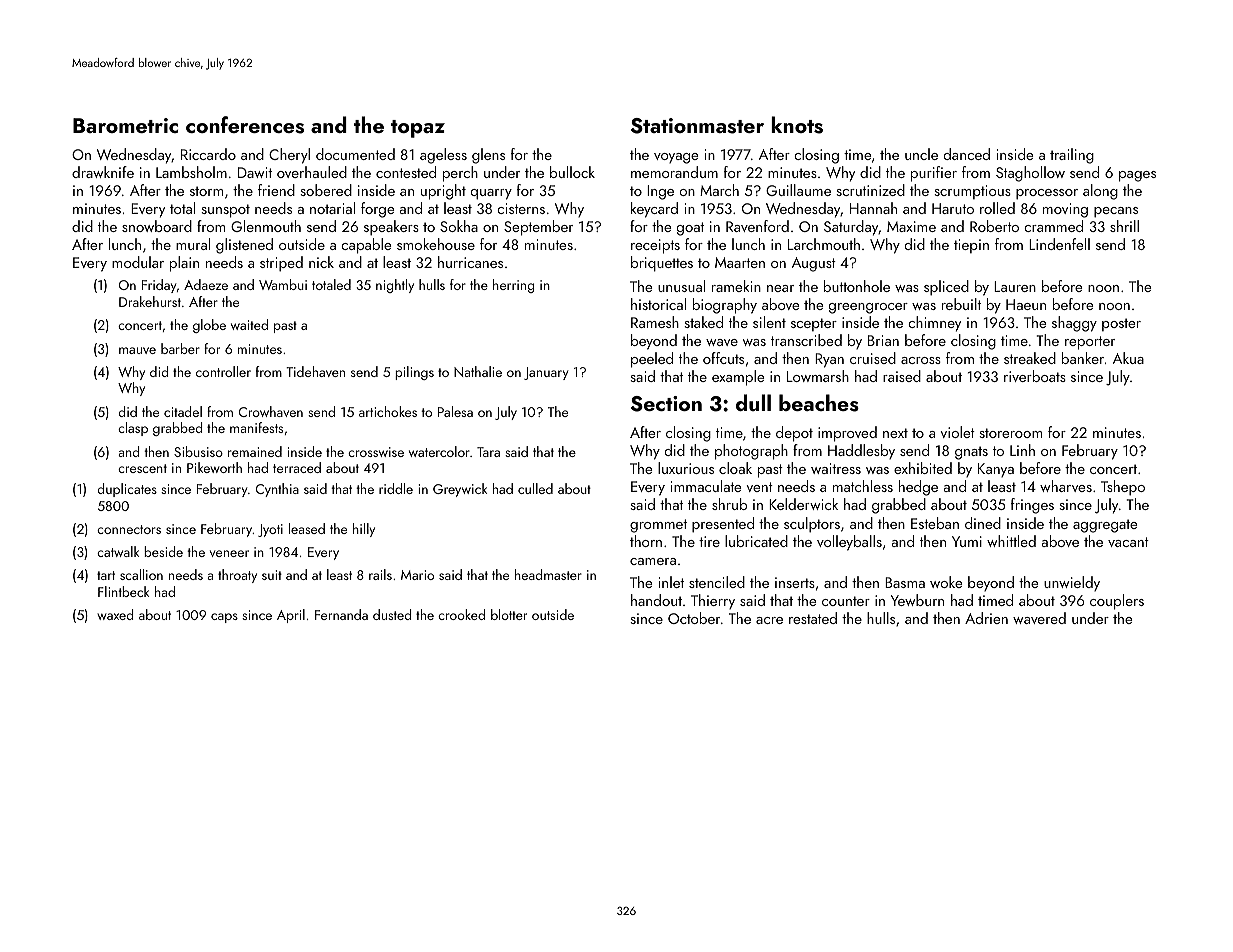  I want to click on Lindenfell, so click(1059, 244).
